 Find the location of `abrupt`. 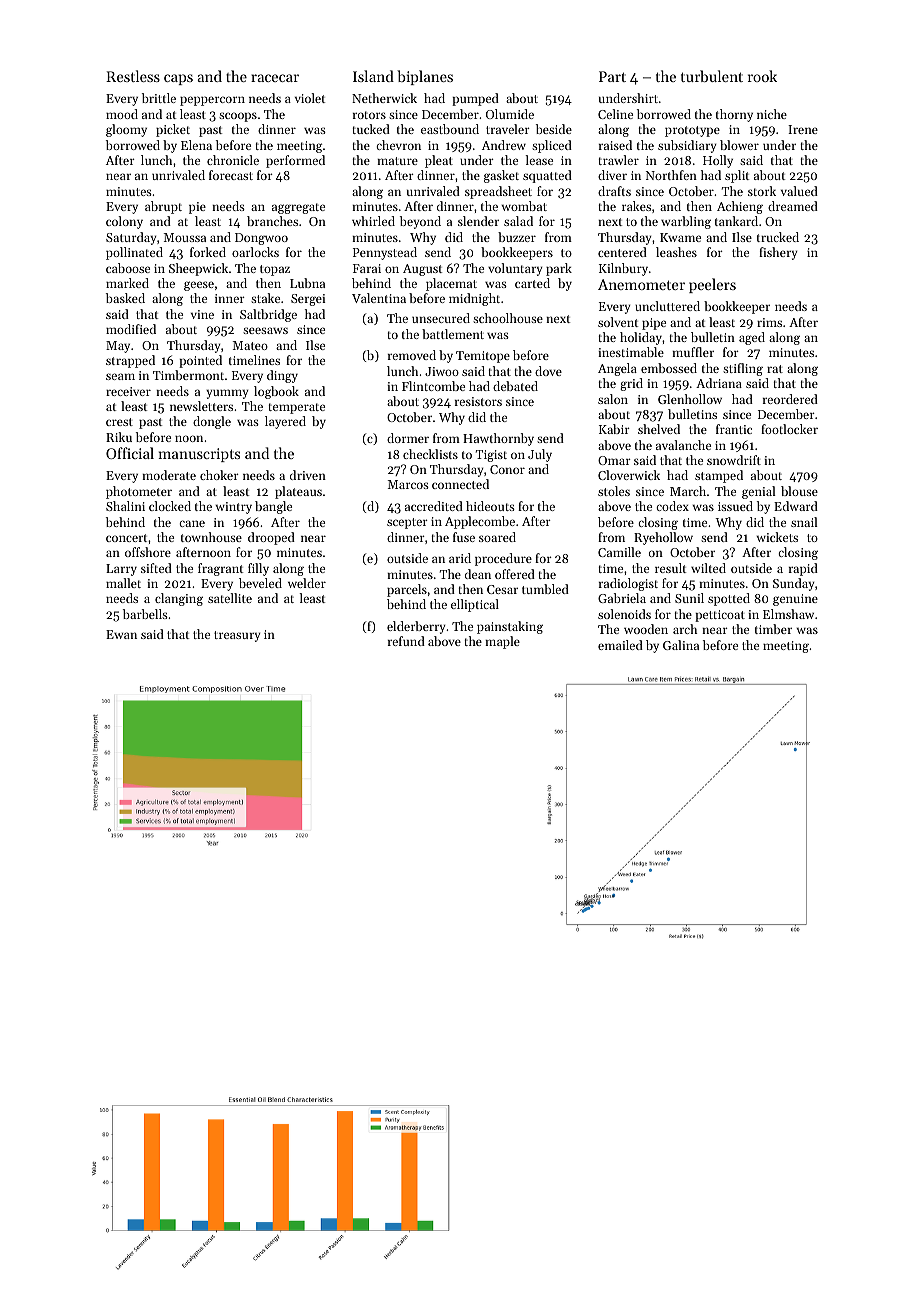

abrupt is located at coordinates (163, 207).
